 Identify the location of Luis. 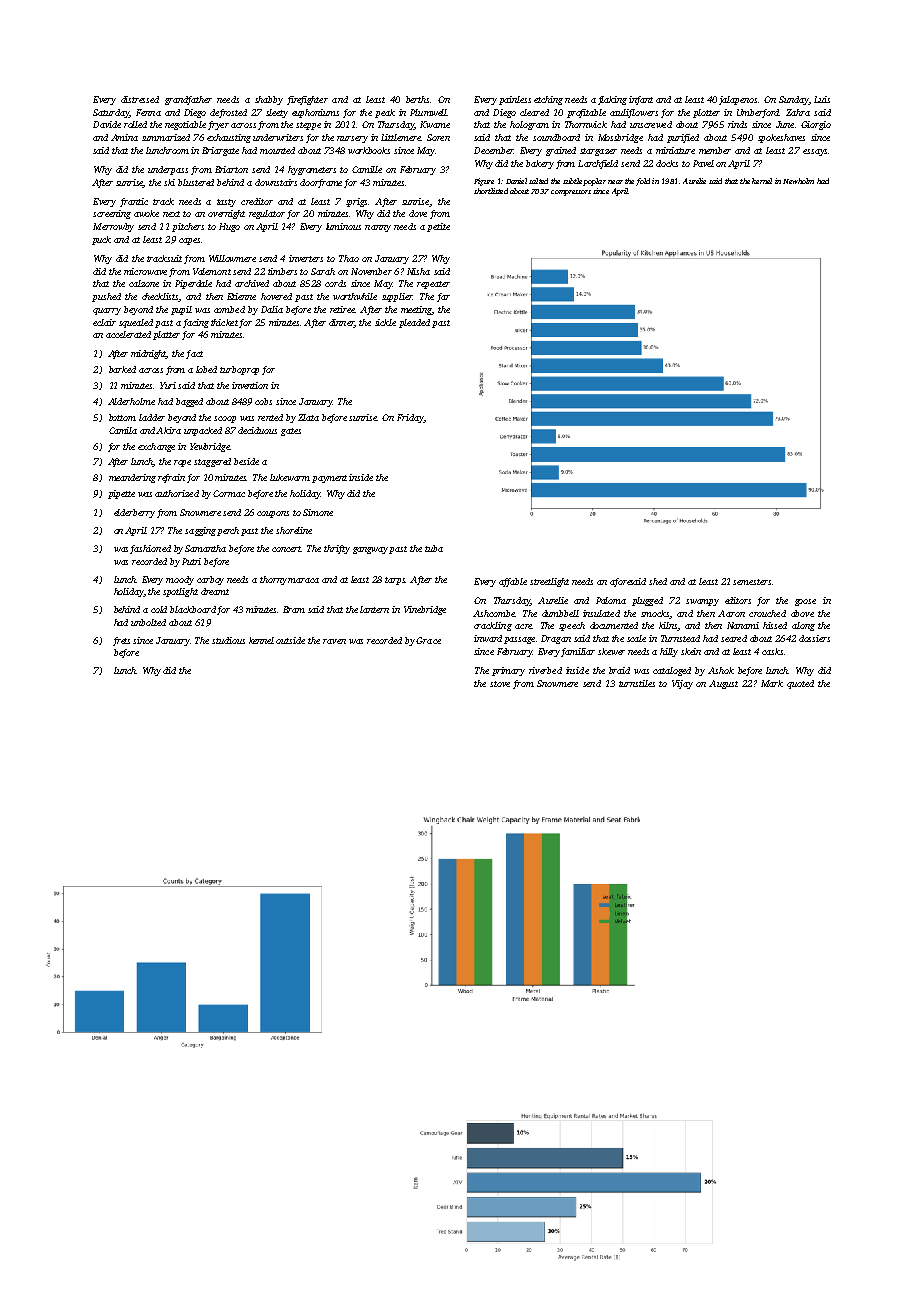
(822, 99).
